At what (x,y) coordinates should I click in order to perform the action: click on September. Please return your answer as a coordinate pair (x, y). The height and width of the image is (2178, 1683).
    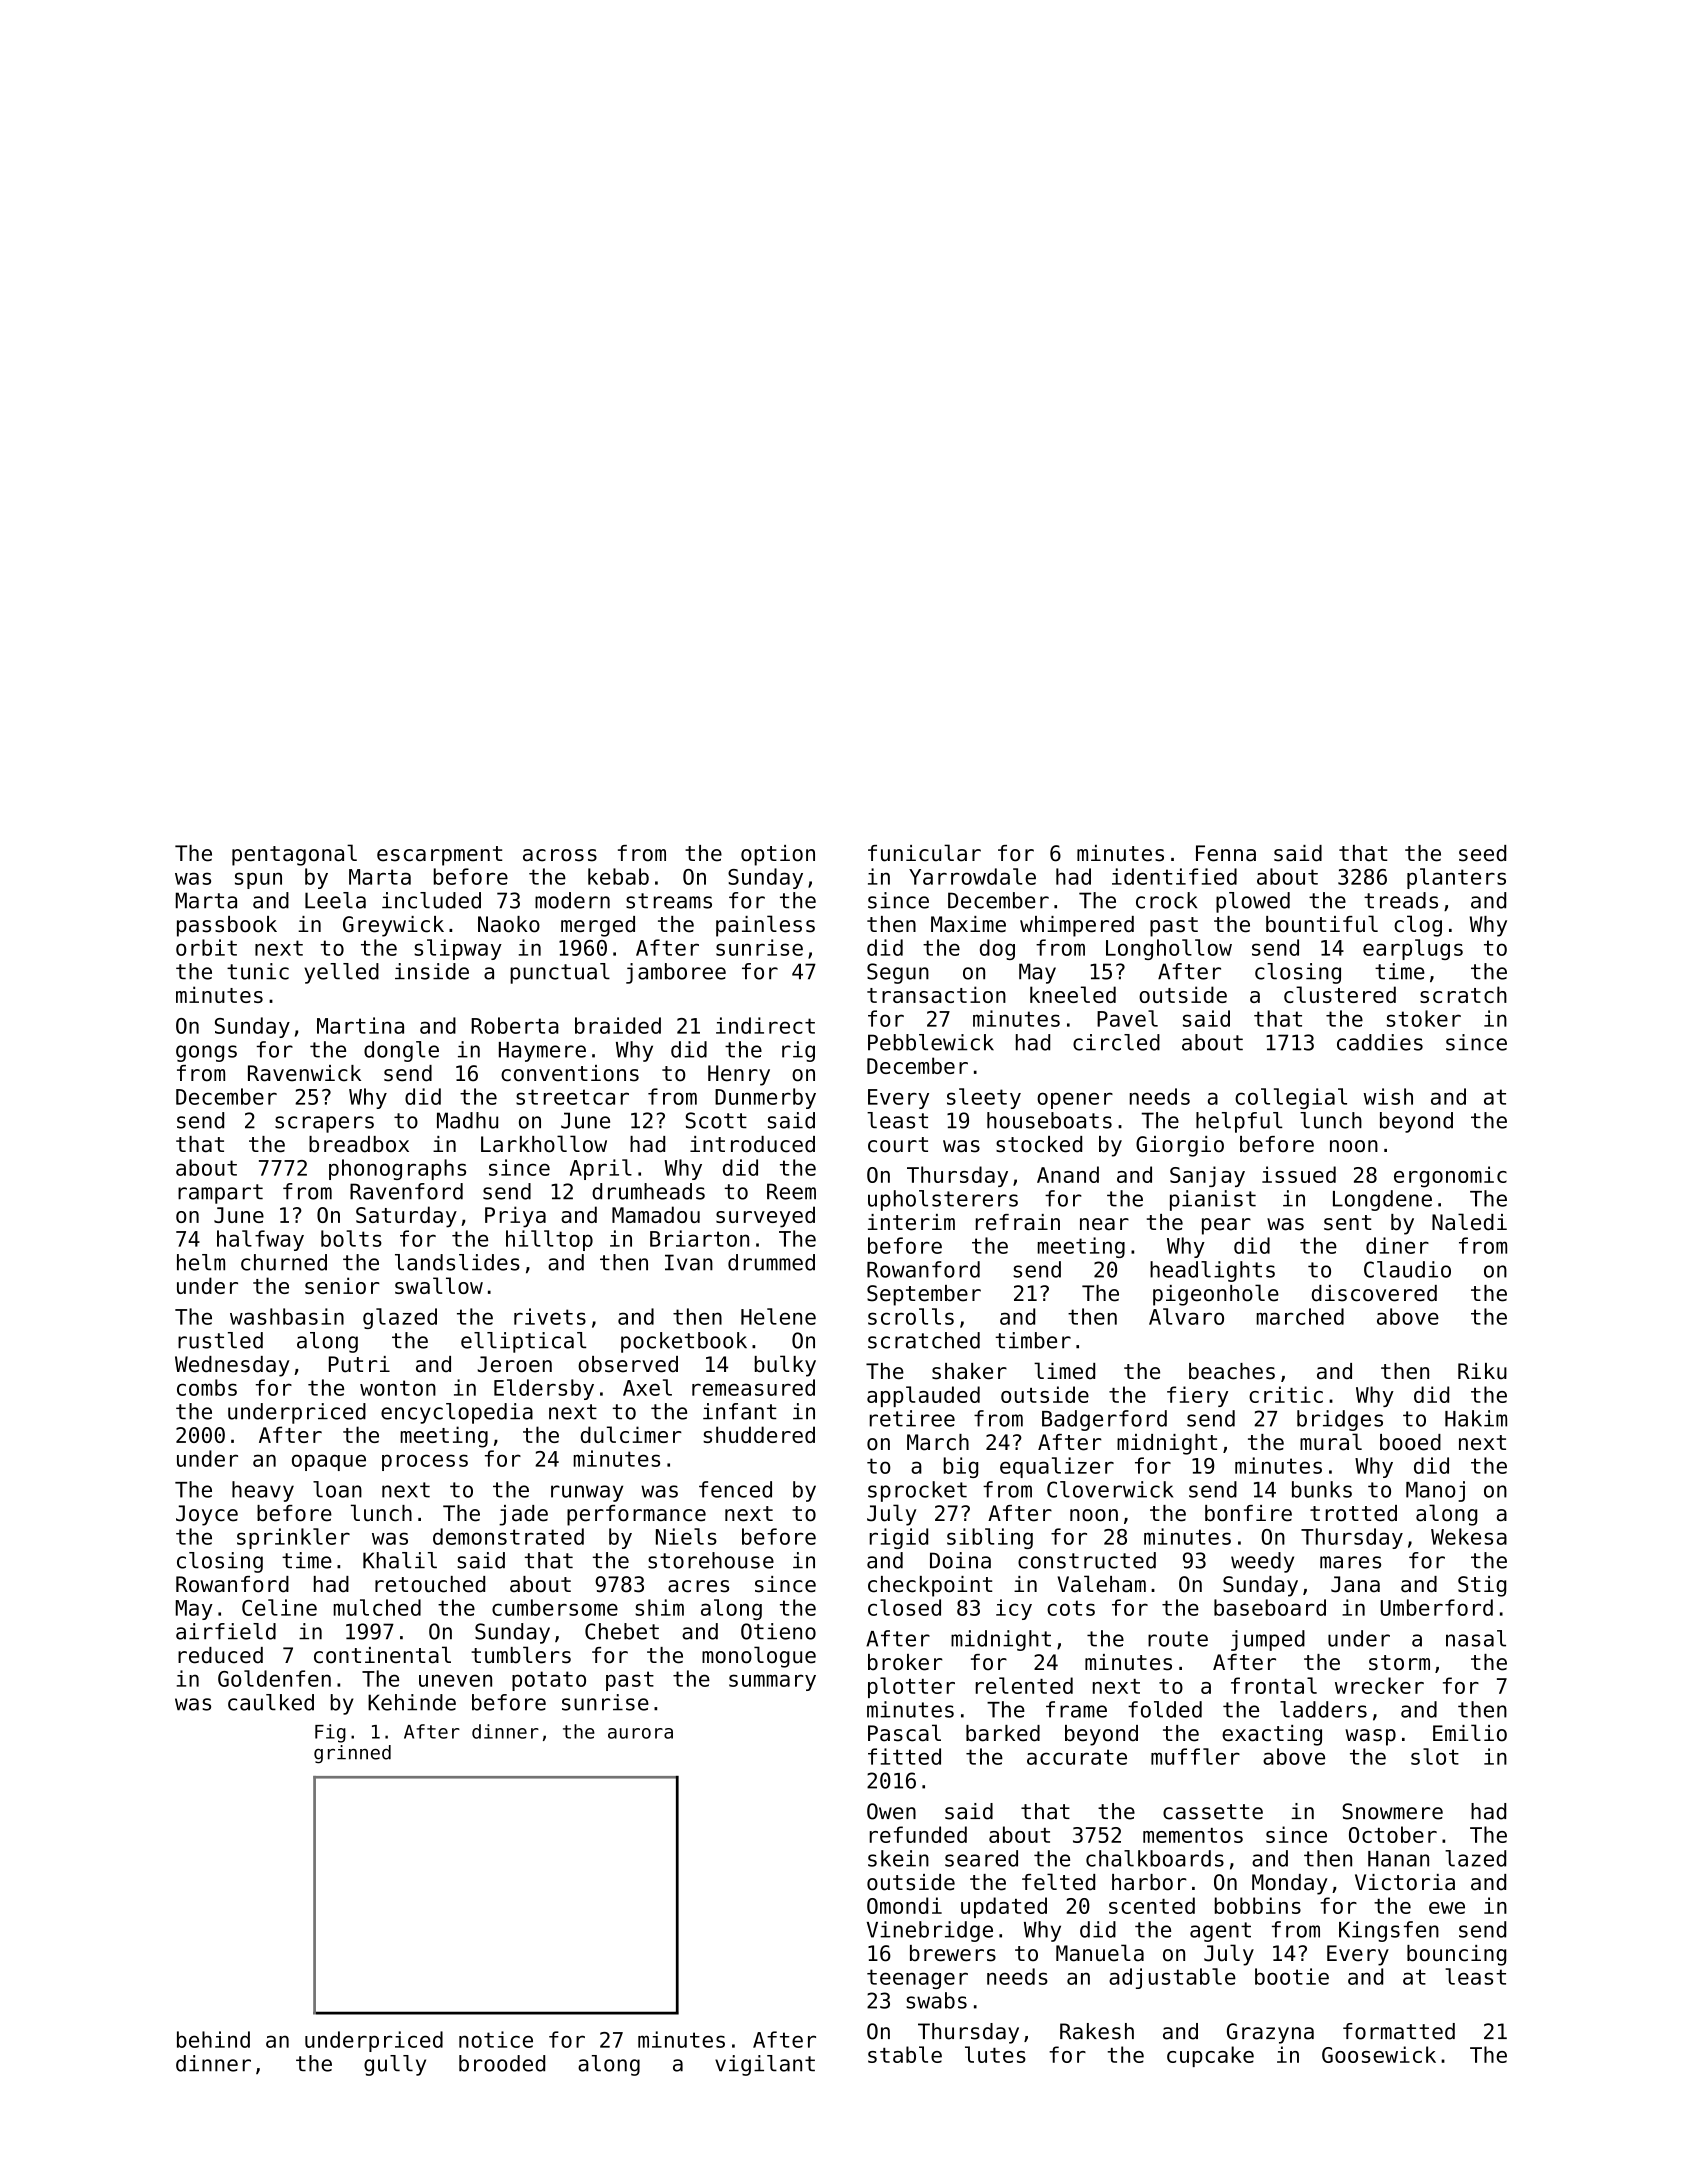
    Looking at the image, I should click on (924, 1295).
